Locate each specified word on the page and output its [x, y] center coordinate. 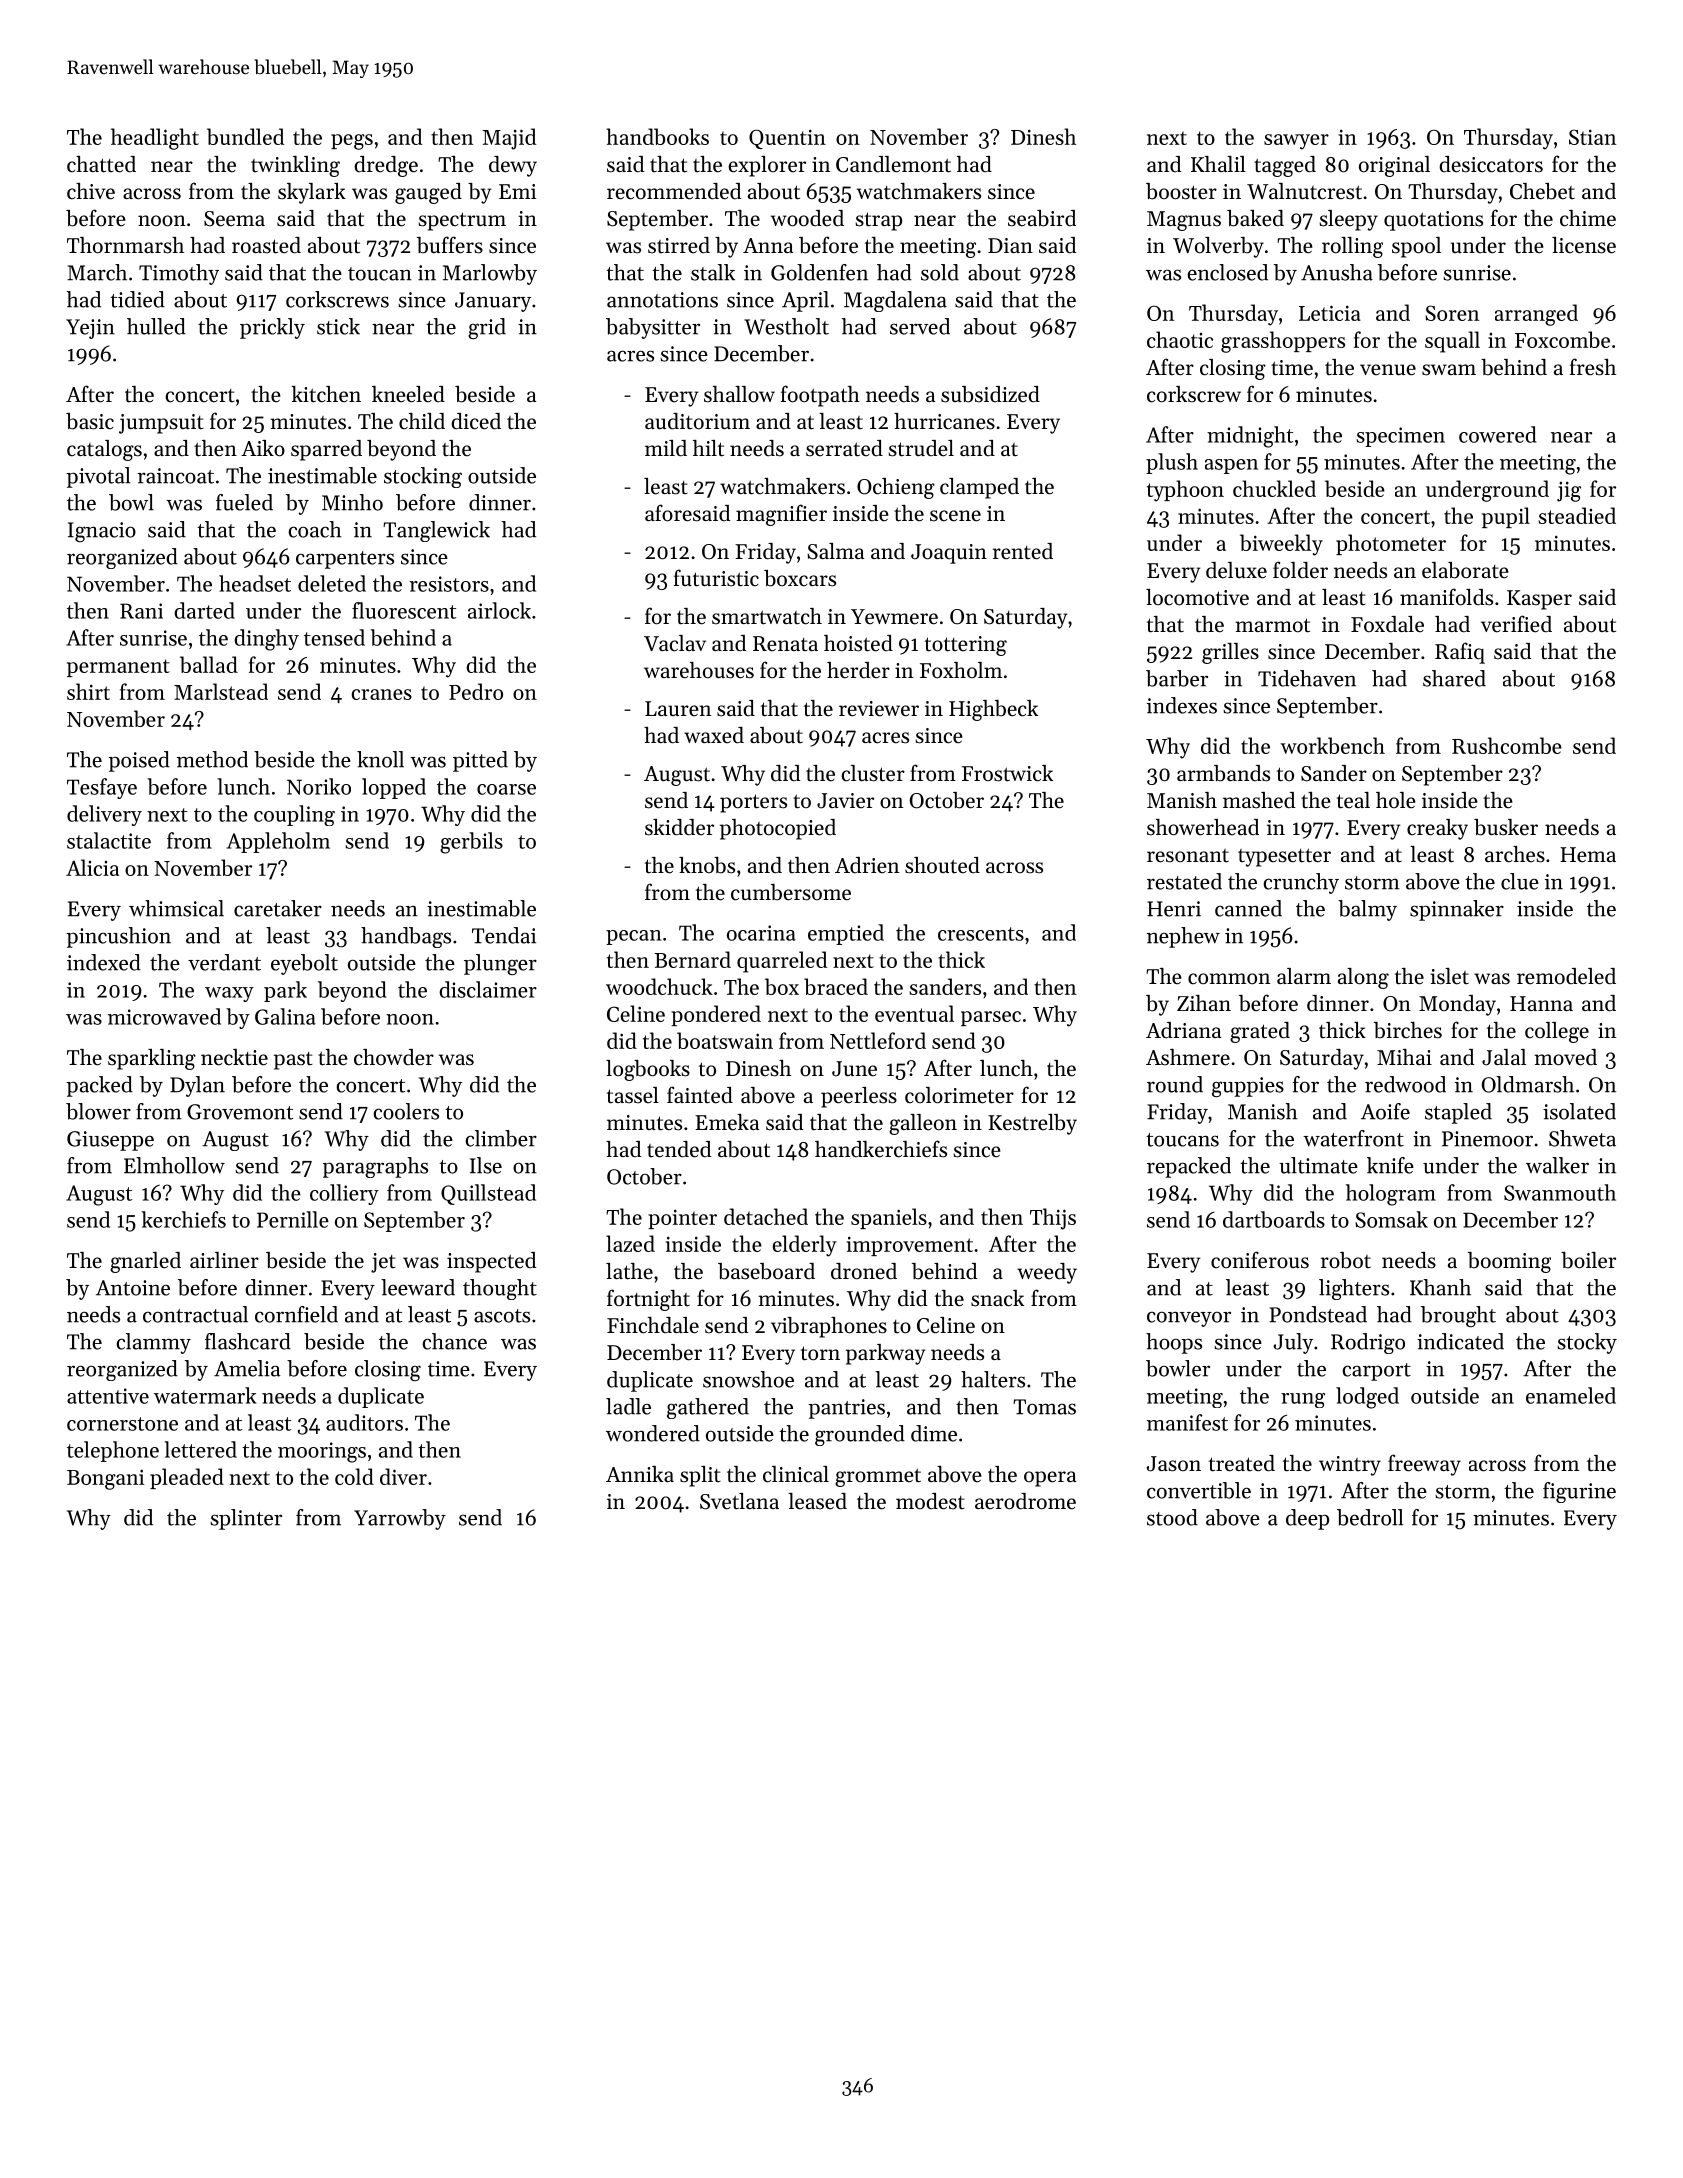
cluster [873, 773]
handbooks [657, 136]
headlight [155, 139]
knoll [380, 759]
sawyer [1296, 142]
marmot [1272, 625]
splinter [246, 1519]
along [1363, 978]
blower [98, 1111]
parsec [991, 1018]
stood [1172, 1517]
